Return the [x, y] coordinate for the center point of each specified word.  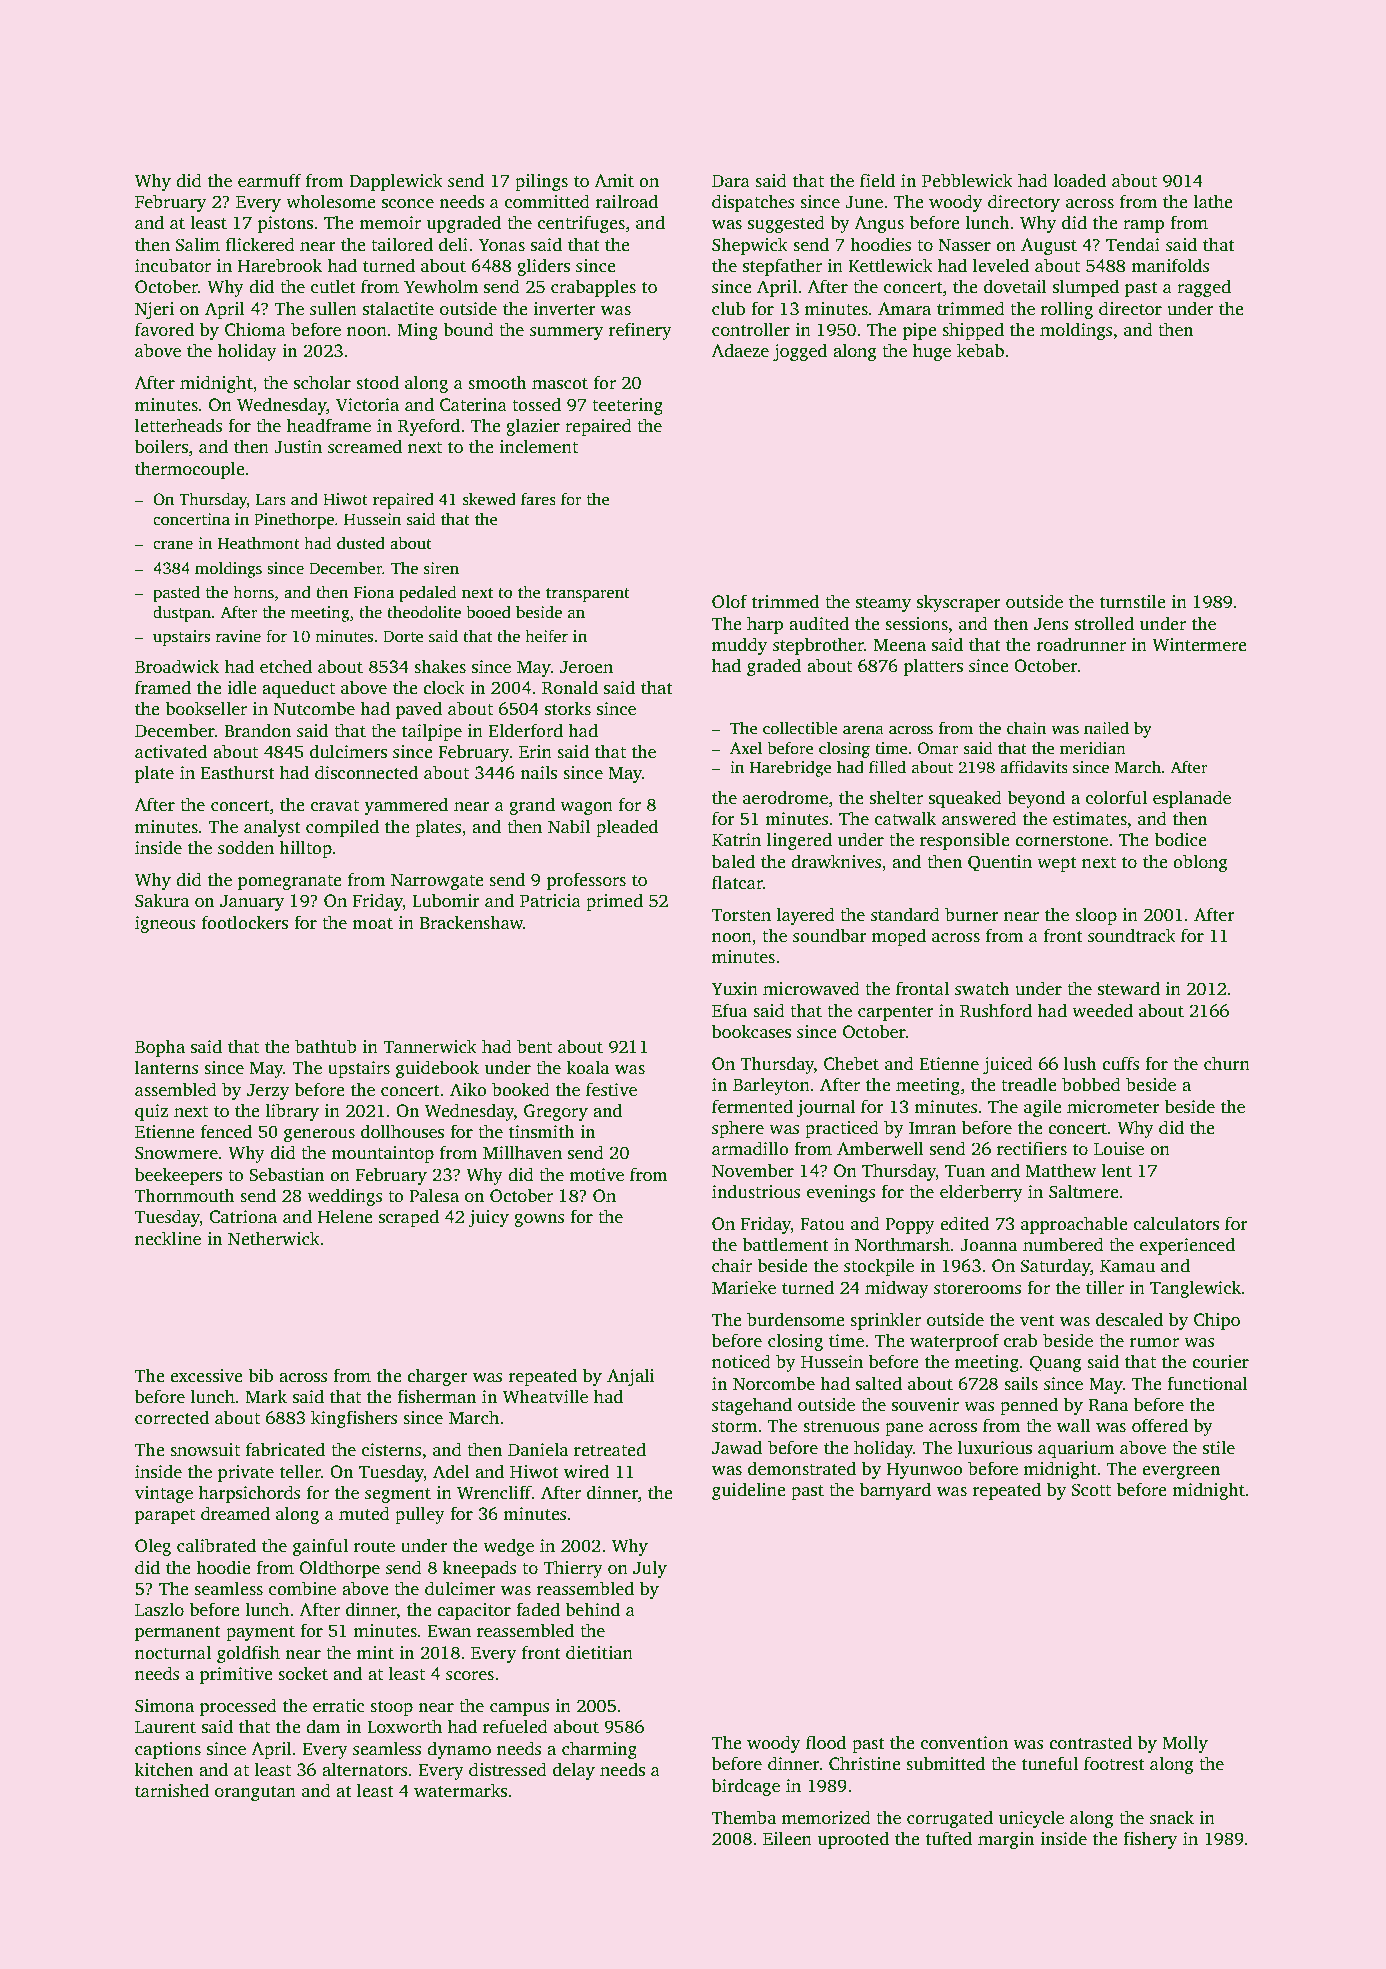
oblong [1200, 863]
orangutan [255, 1793]
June [864, 202]
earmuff [270, 180]
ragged [1204, 288]
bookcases [751, 1031]
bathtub [326, 1046]
